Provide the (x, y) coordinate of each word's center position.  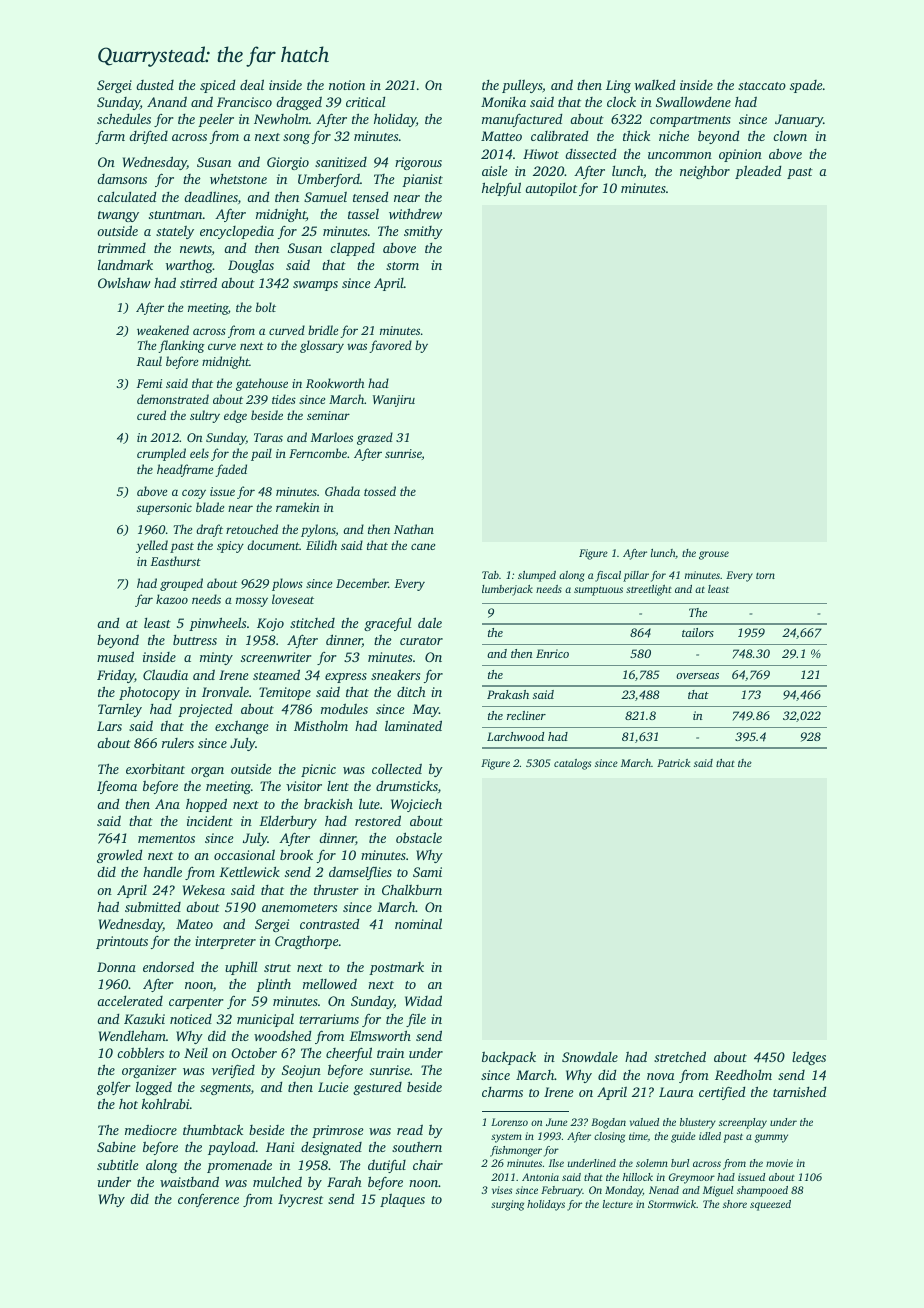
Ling (618, 86)
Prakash (508, 694)
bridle (323, 330)
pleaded (758, 172)
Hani (280, 1147)
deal (252, 84)
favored (390, 346)
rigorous (418, 163)
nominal (418, 923)
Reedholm (743, 1074)
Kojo (270, 624)
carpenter (196, 1003)
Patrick (673, 763)
